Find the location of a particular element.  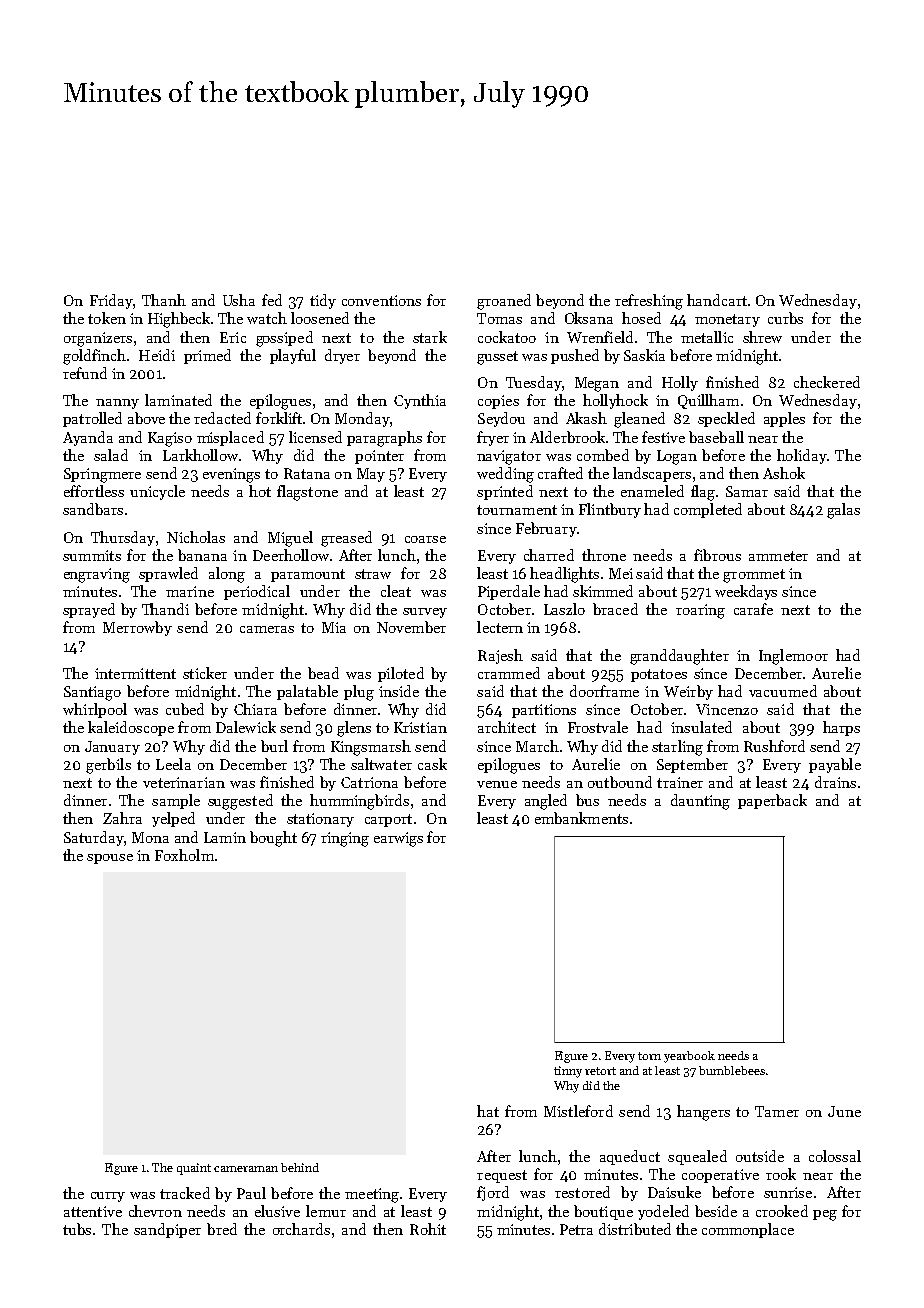

conventions is located at coordinates (381, 300).
